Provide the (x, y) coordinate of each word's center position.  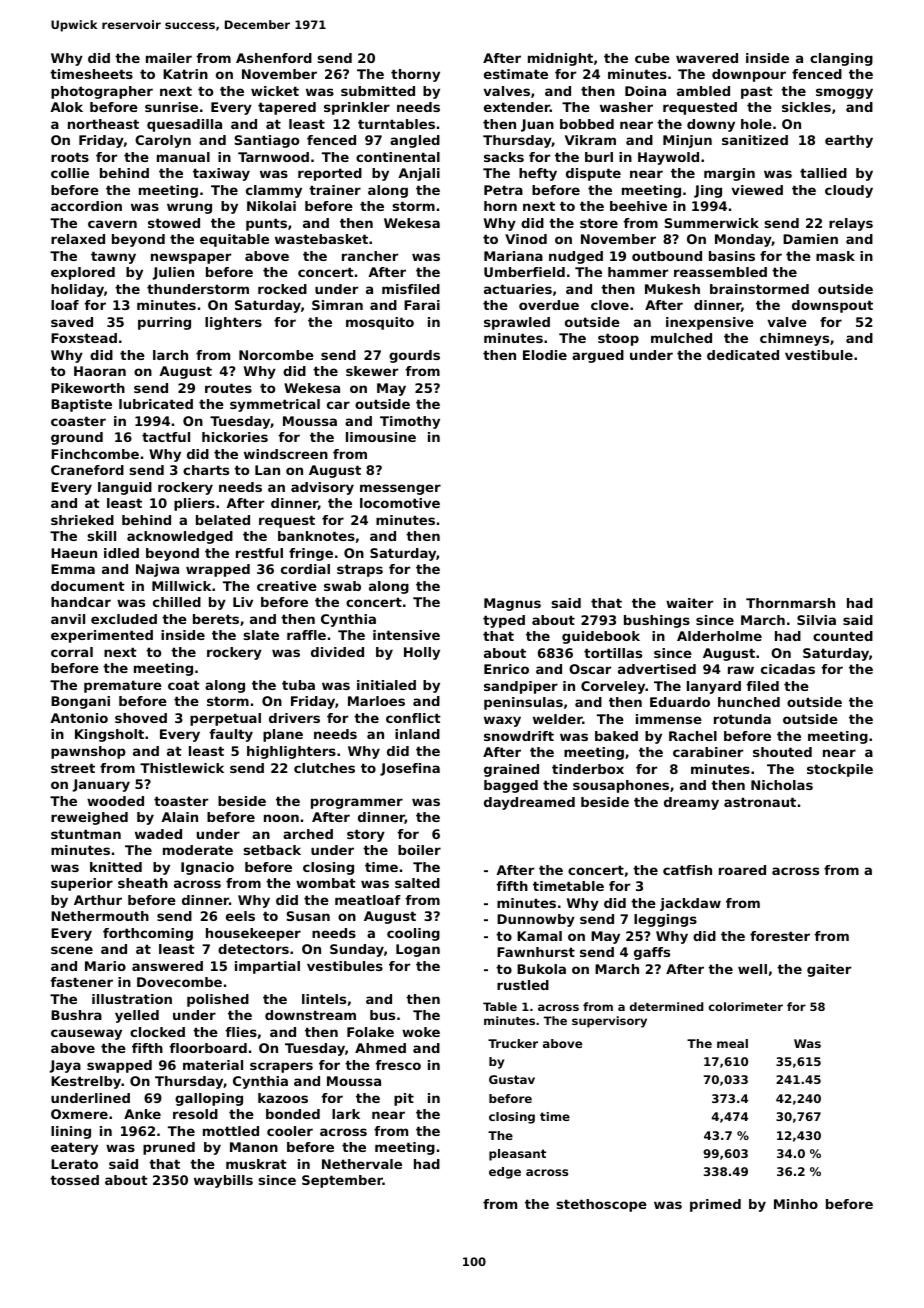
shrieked (82, 520)
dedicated (743, 355)
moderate (198, 850)
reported (330, 174)
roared (742, 870)
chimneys (794, 339)
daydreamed (529, 803)
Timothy (410, 422)
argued (598, 356)
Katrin (185, 74)
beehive (638, 206)
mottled (231, 1131)
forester (780, 936)
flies (241, 1032)
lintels (324, 999)
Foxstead (84, 338)
